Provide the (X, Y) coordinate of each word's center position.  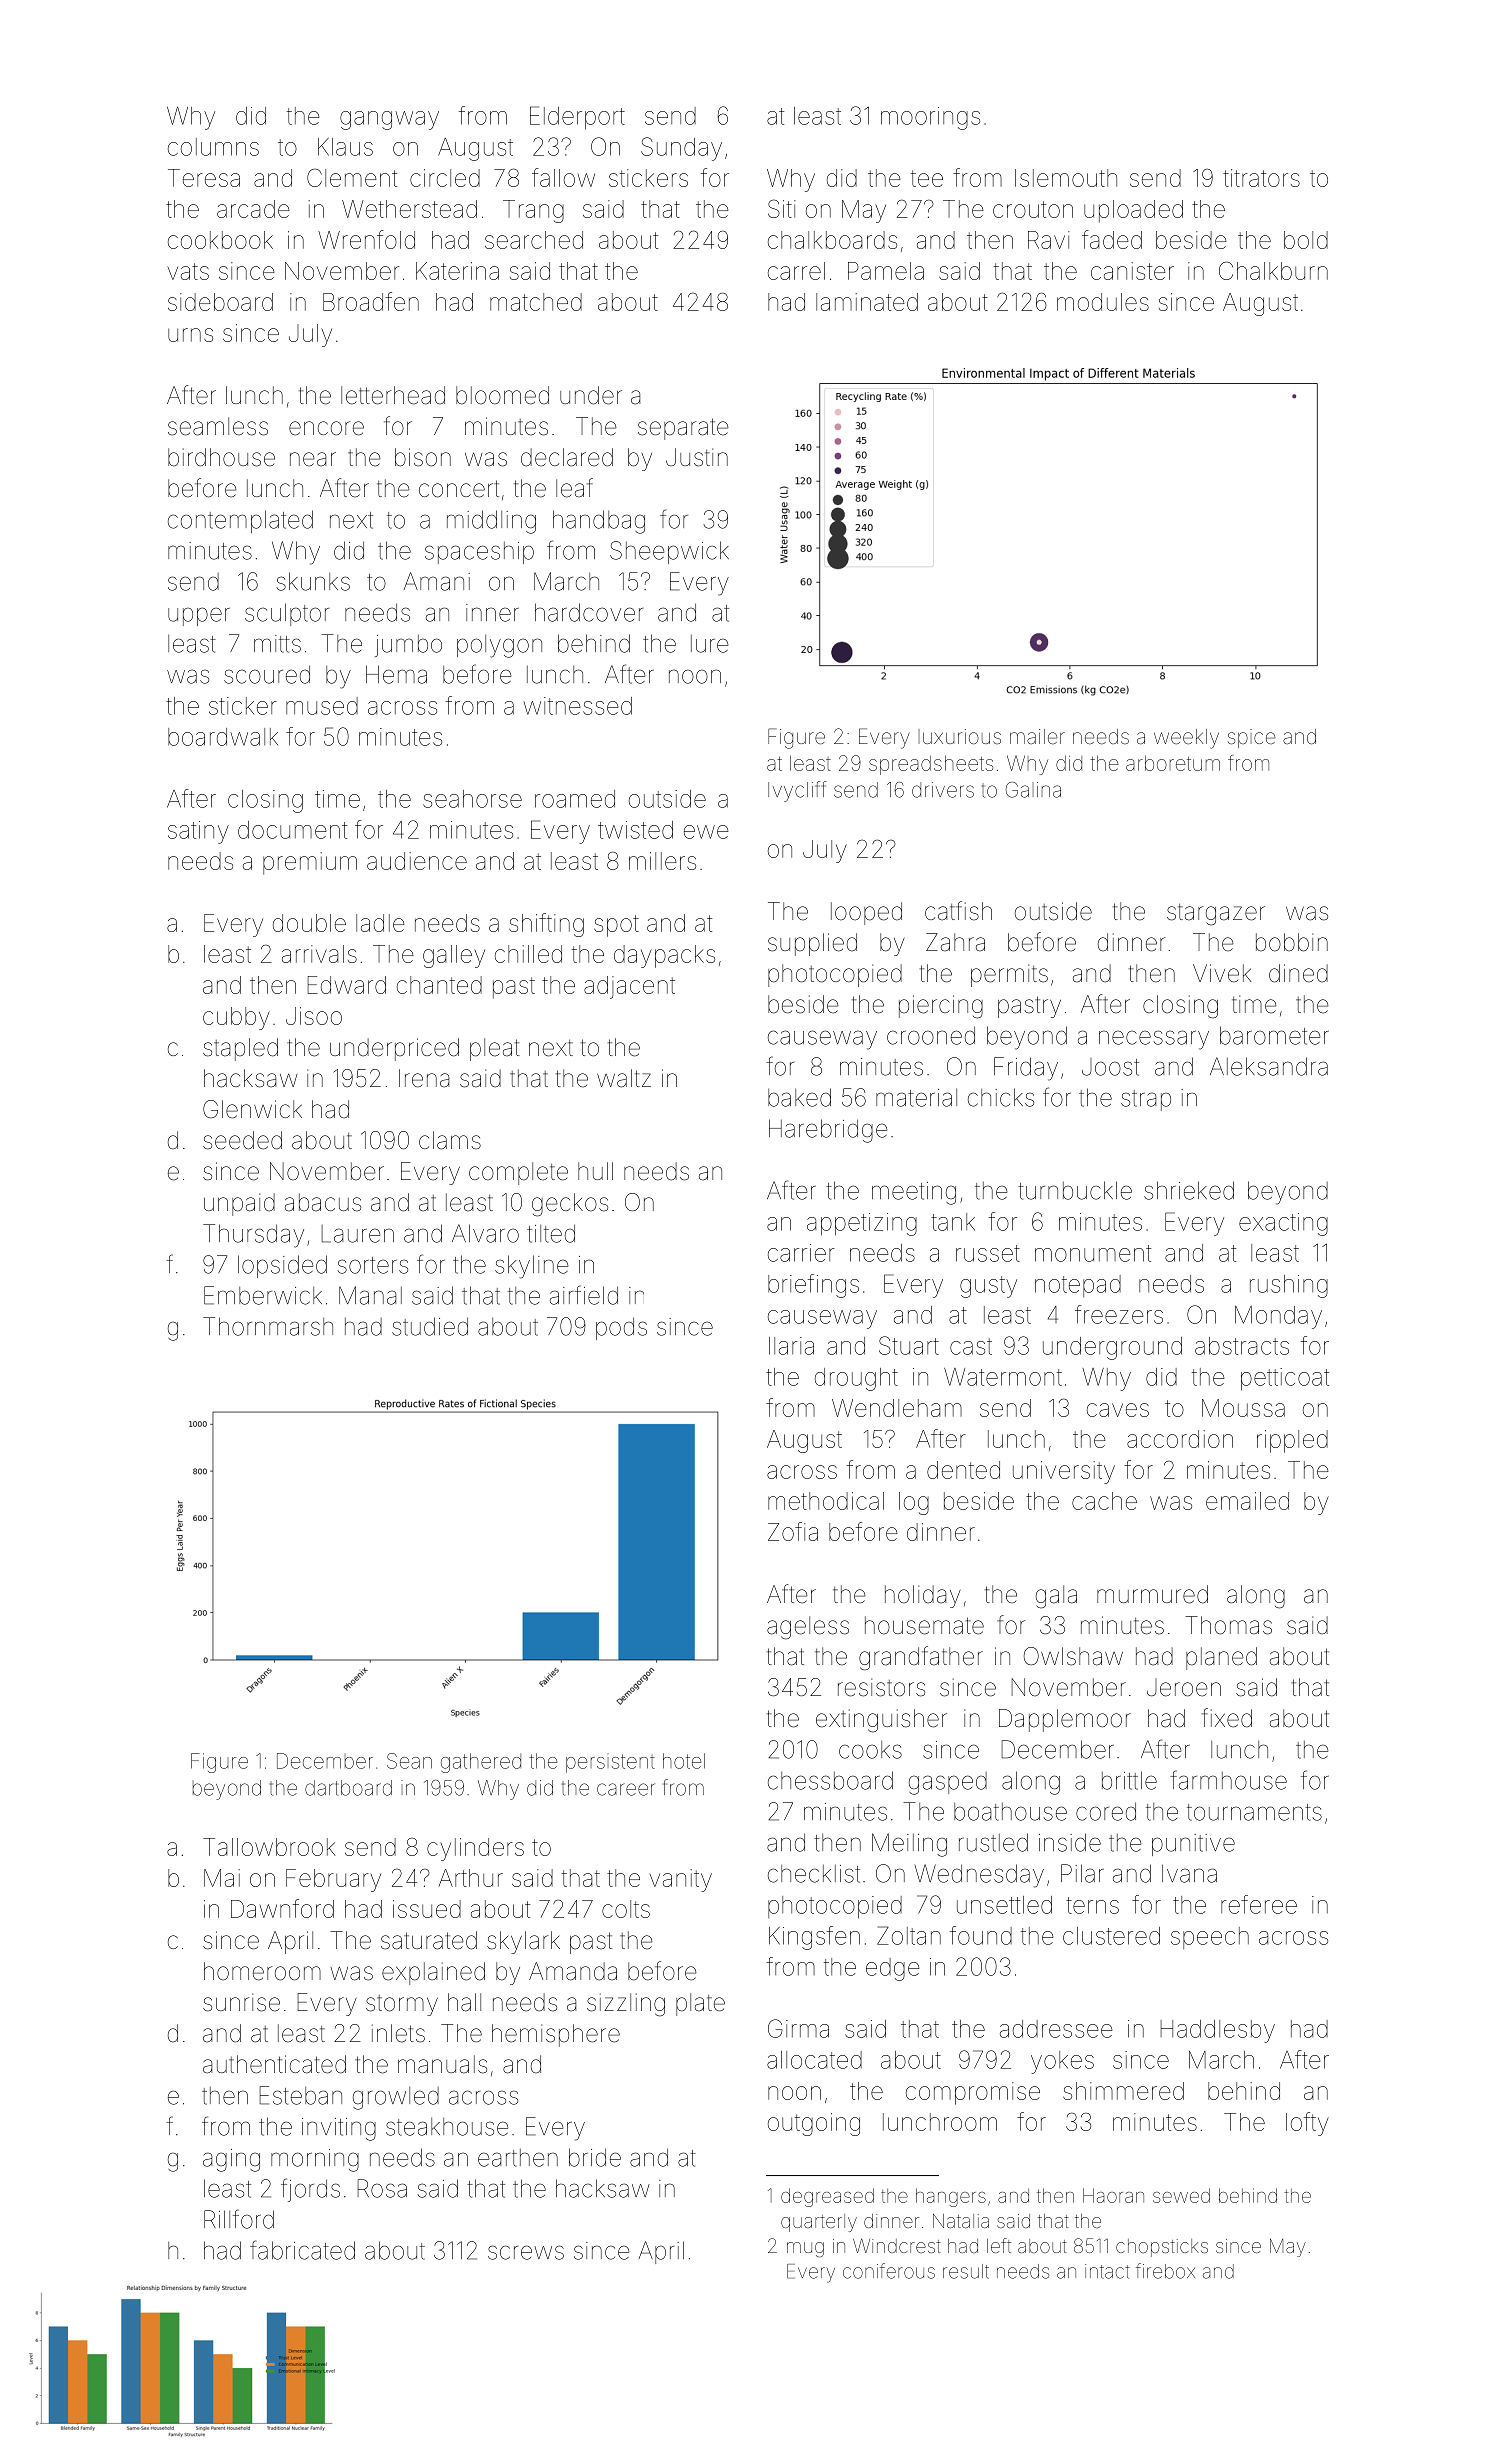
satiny (198, 832)
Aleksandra (1269, 1066)
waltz (624, 1078)
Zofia (793, 1531)
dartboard (348, 1788)
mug (805, 2250)
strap (1146, 1100)
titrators (1261, 178)
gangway (389, 120)
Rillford (239, 2219)
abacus (323, 1202)
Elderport (577, 118)
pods (621, 1328)
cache (1104, 1501)
